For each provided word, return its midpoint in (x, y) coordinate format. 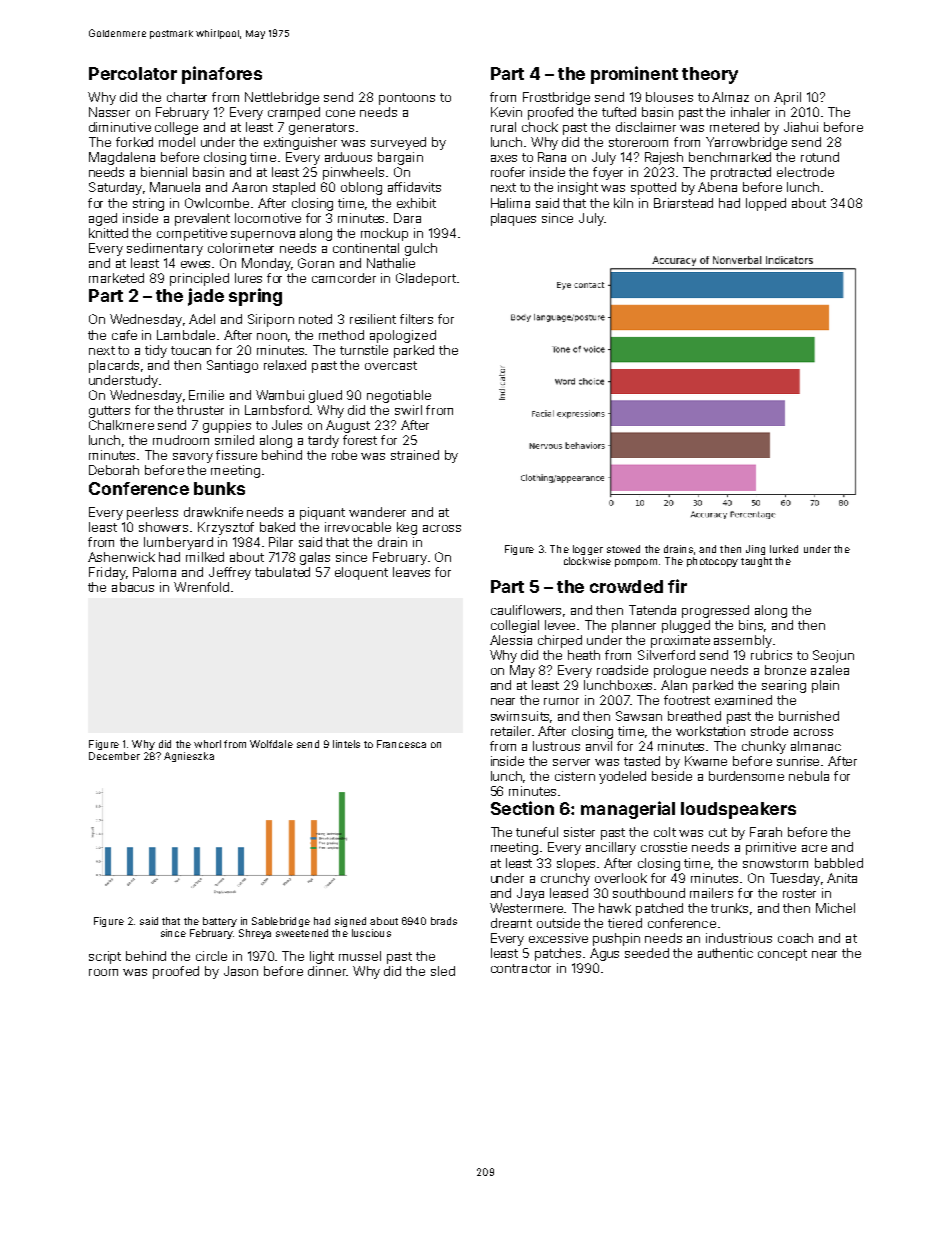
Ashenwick (121, 557)
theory (710, 75)
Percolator (133, 73)
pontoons (407, 99)
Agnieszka (189, 757)
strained (415, 455)
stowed (623, 549)
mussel (360, 956)
